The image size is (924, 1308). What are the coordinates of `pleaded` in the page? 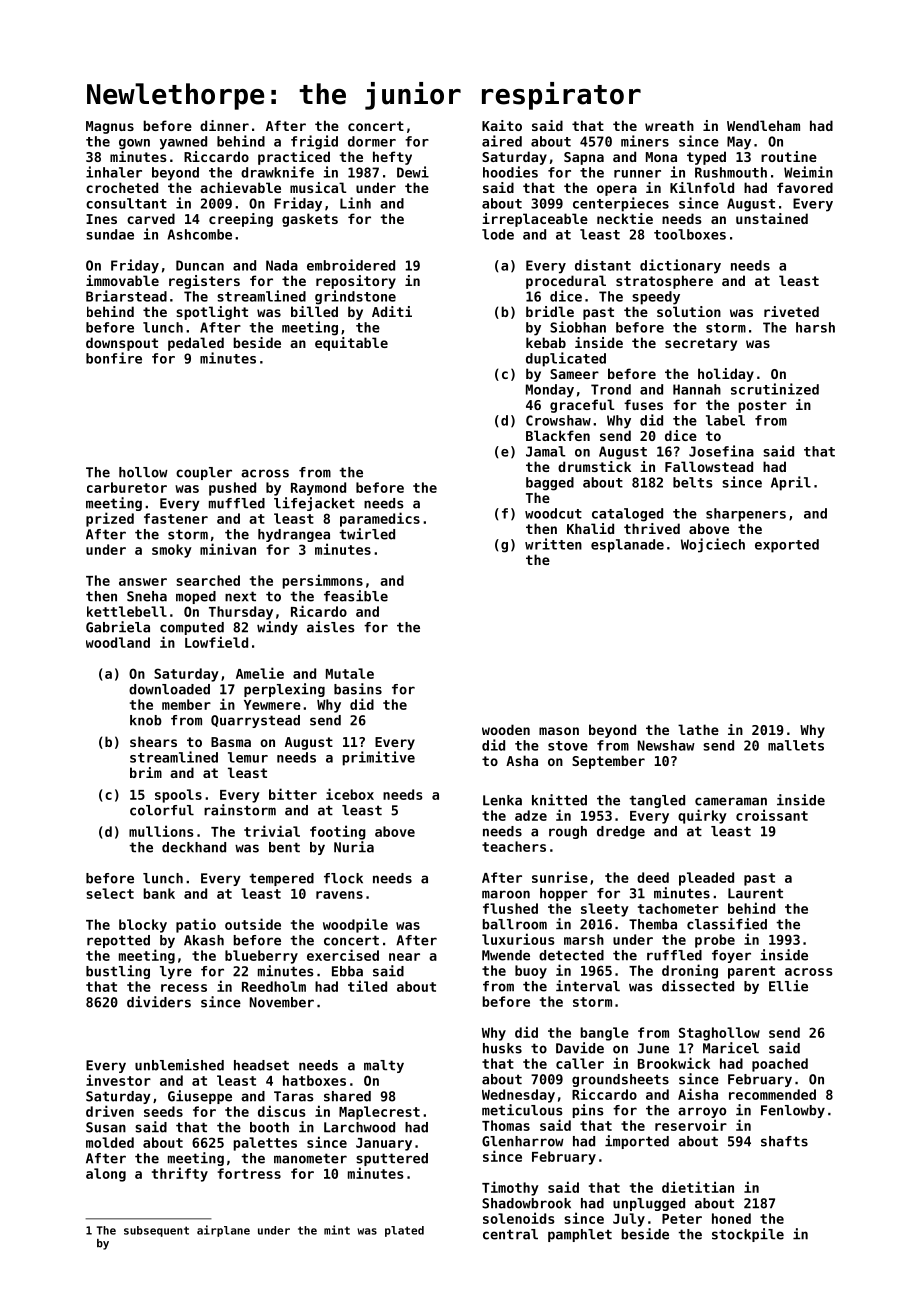 It's located at (706, 879).
